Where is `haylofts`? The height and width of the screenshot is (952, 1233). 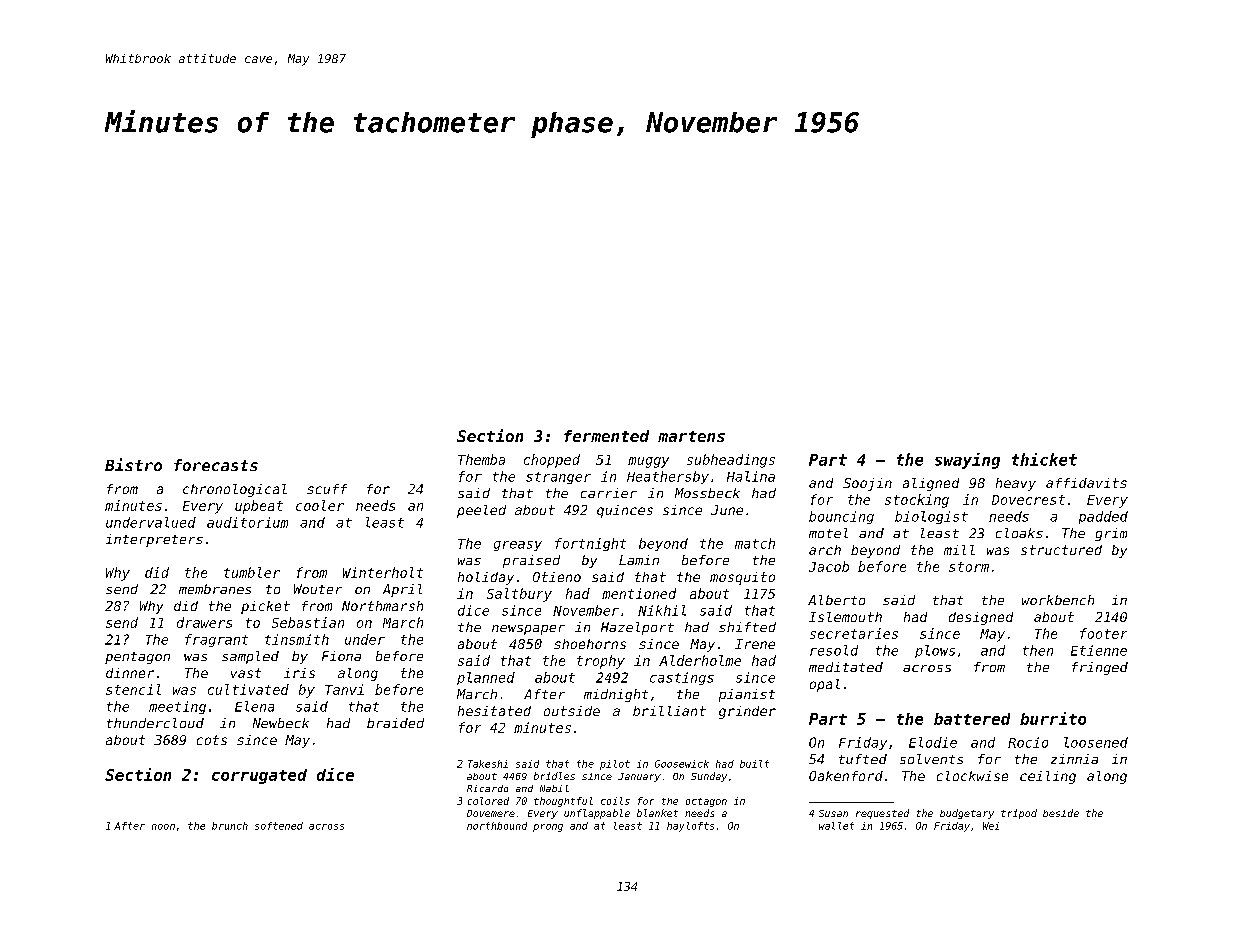
haylofts is located at coordinates (690, 827).
